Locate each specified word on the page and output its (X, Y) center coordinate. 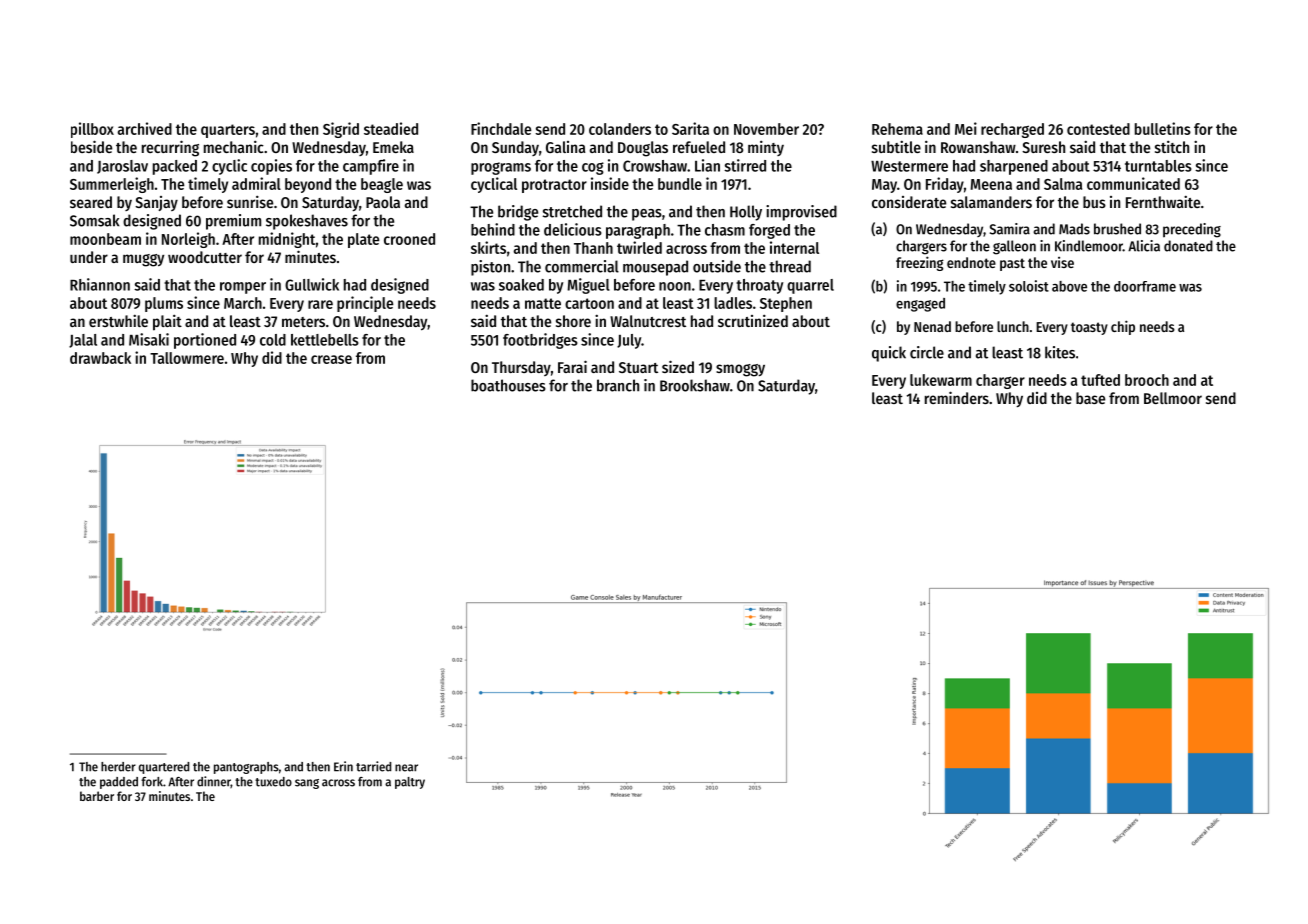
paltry (410, 783)
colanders (620, 129)
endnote (971, 262)
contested (1098, 129)
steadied (391, 128)
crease (331, 359)
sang (307, 784)
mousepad (655, 268)
